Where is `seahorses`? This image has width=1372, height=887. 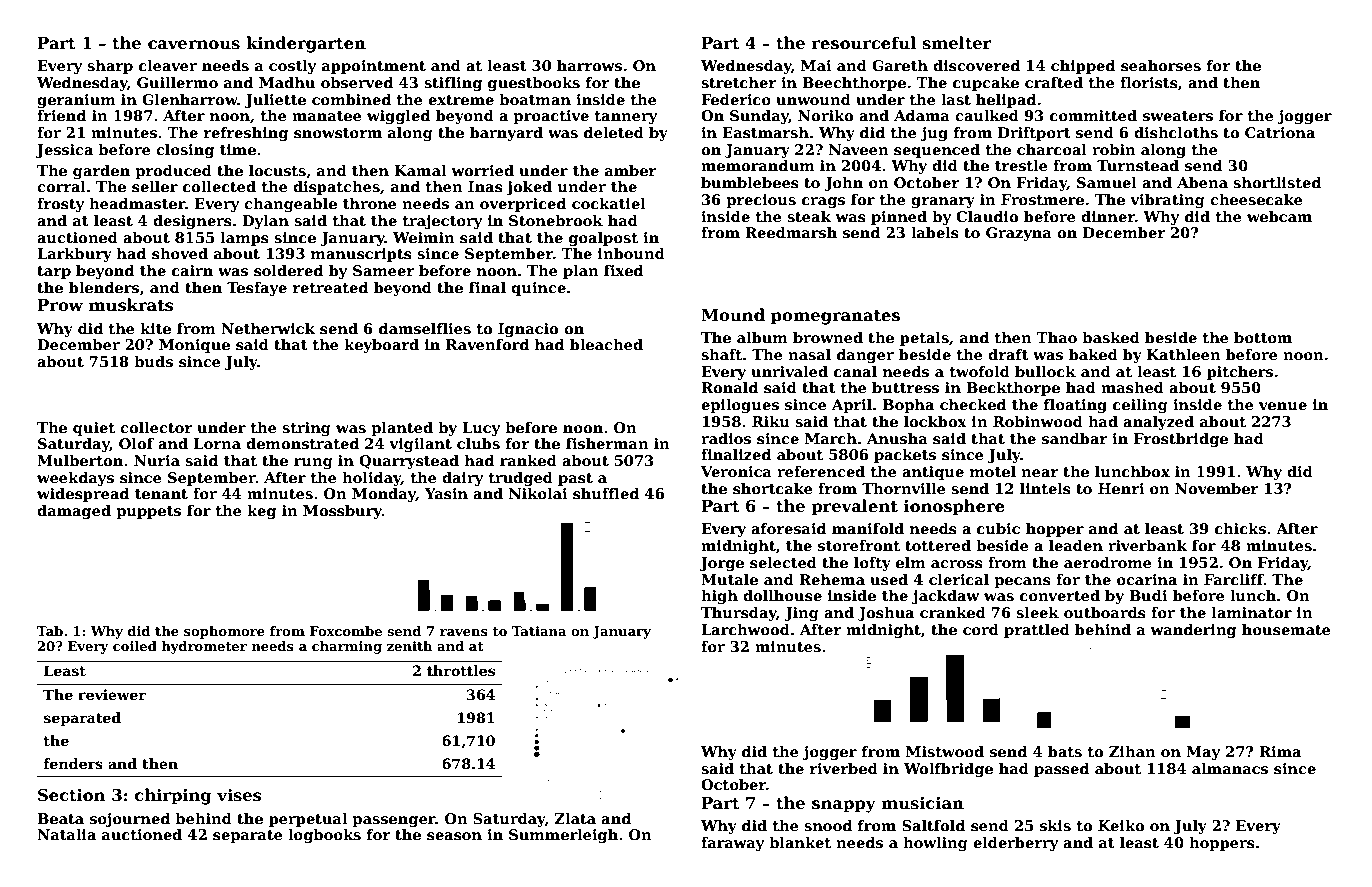 seahorses is located at coordinates (1161, 66).
